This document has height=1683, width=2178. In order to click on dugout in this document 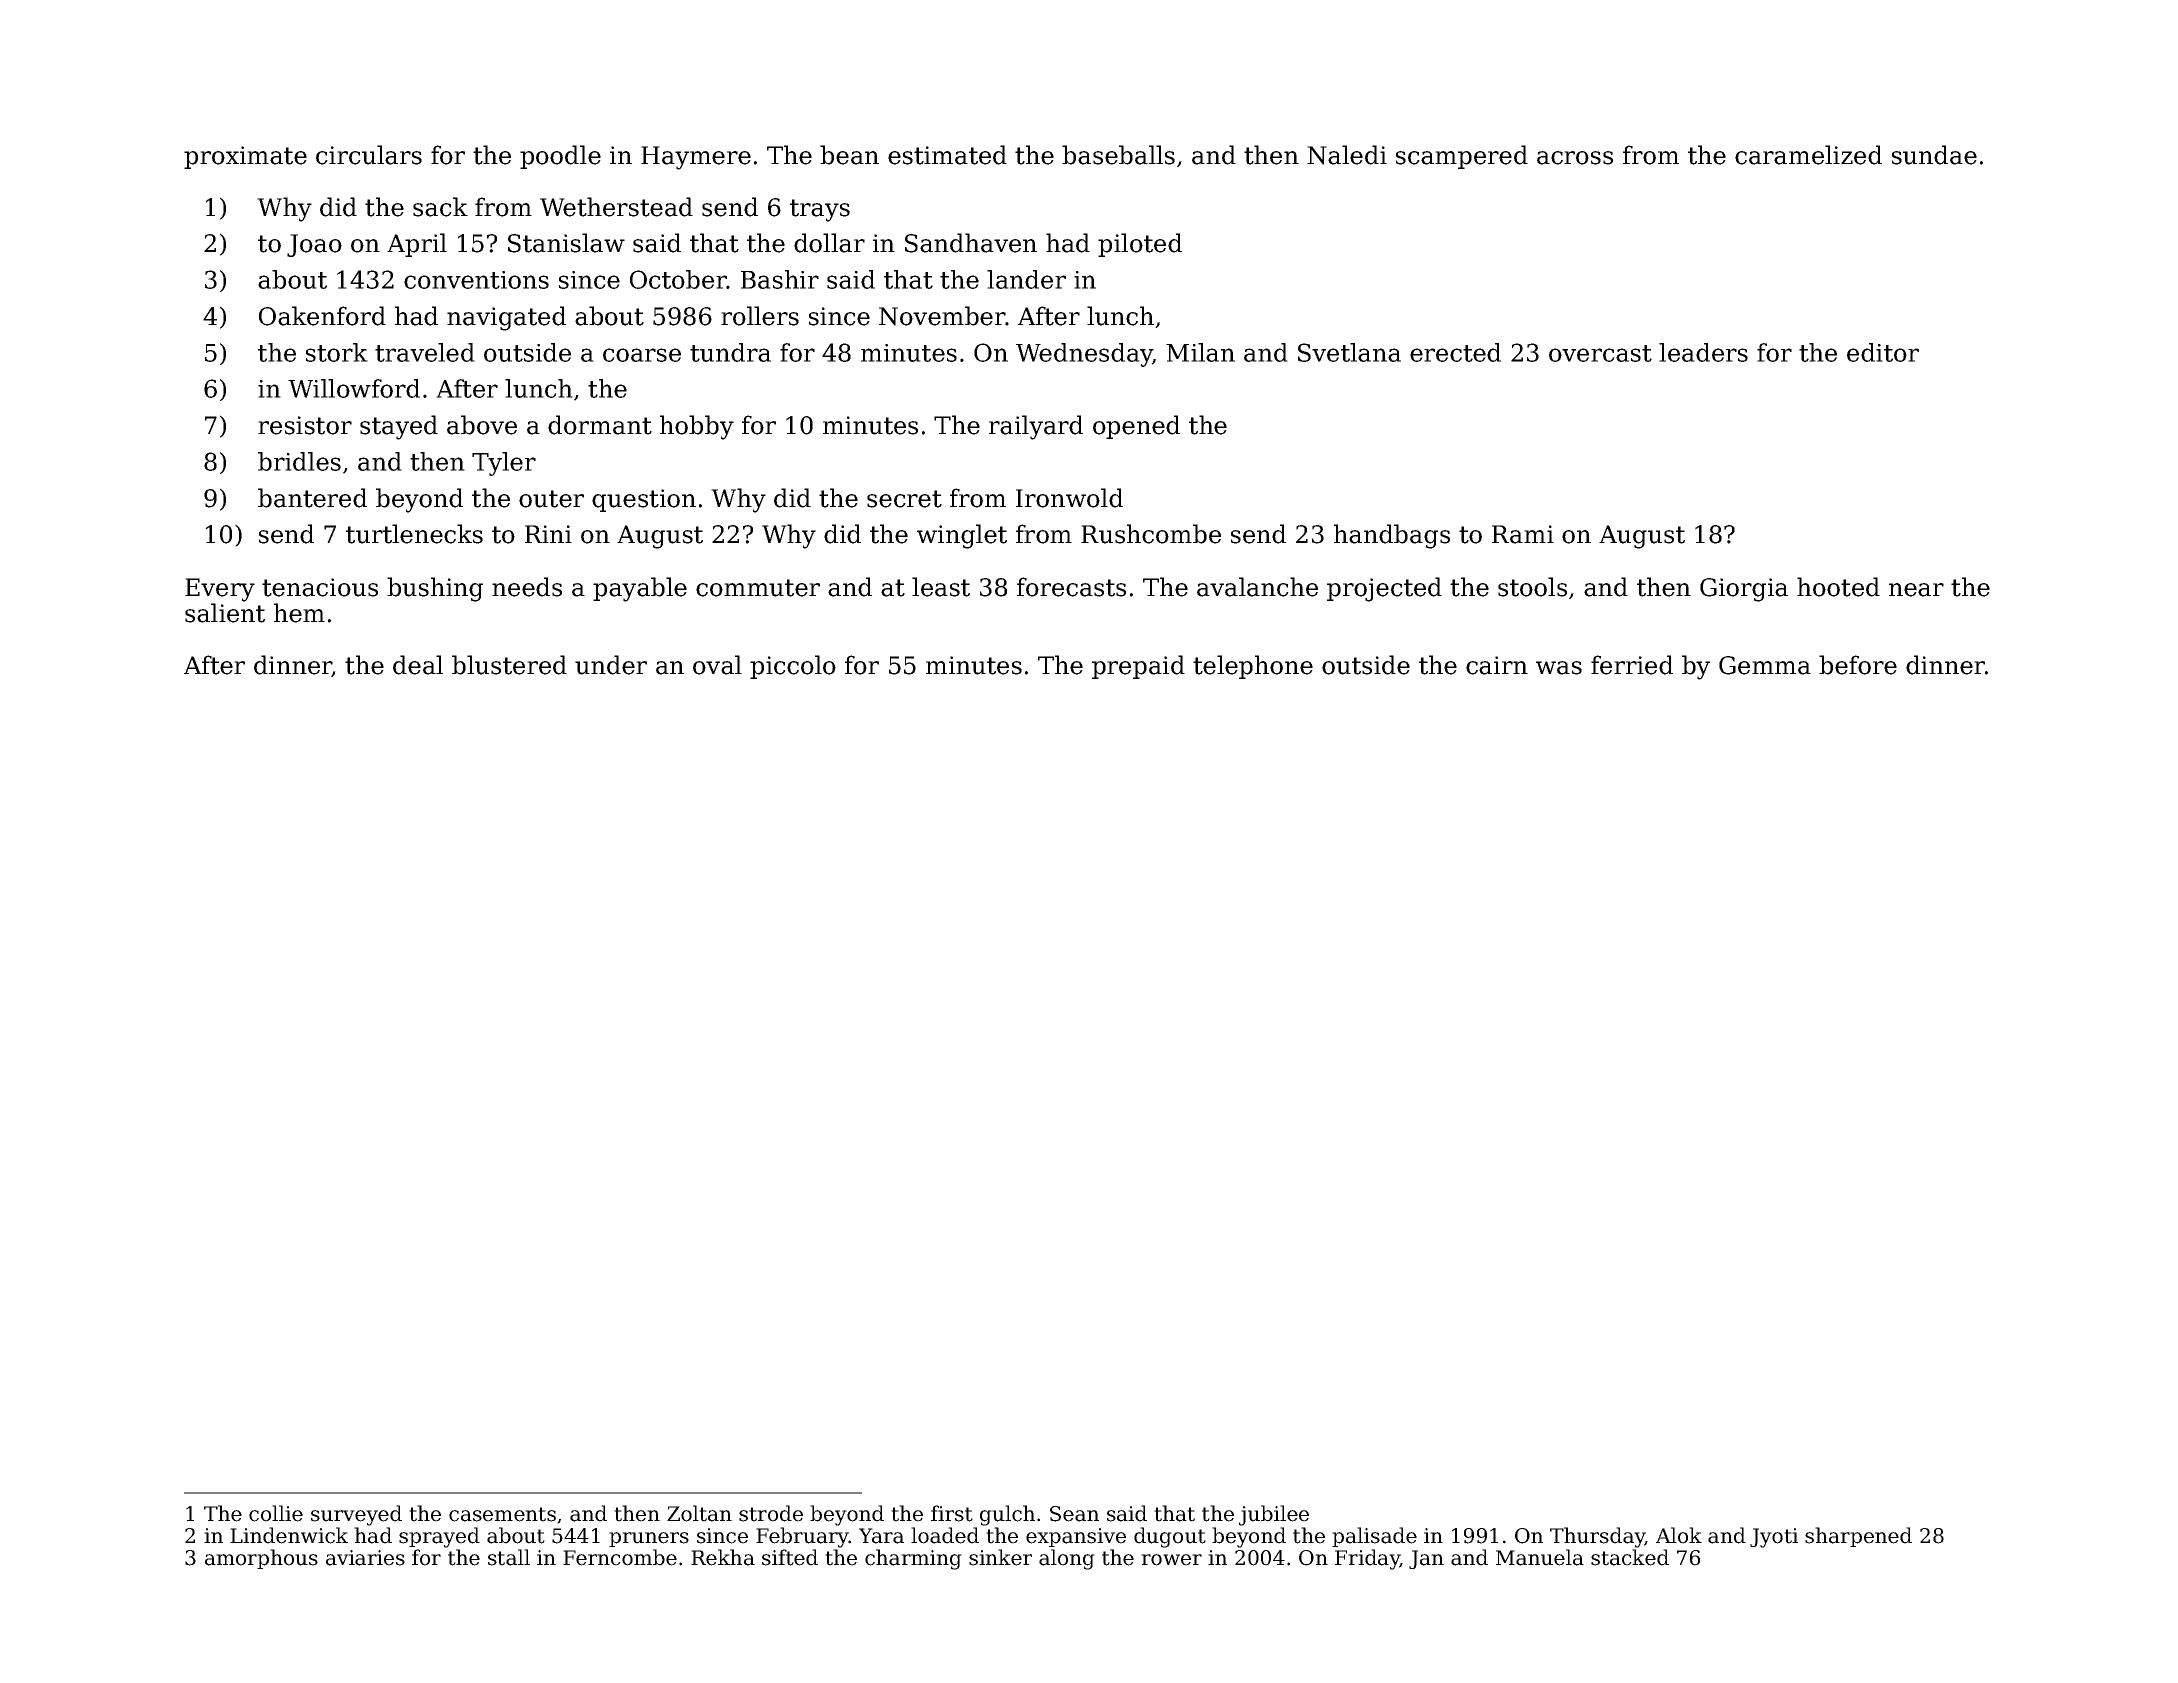, I will do `click(1170, 1537)`.
